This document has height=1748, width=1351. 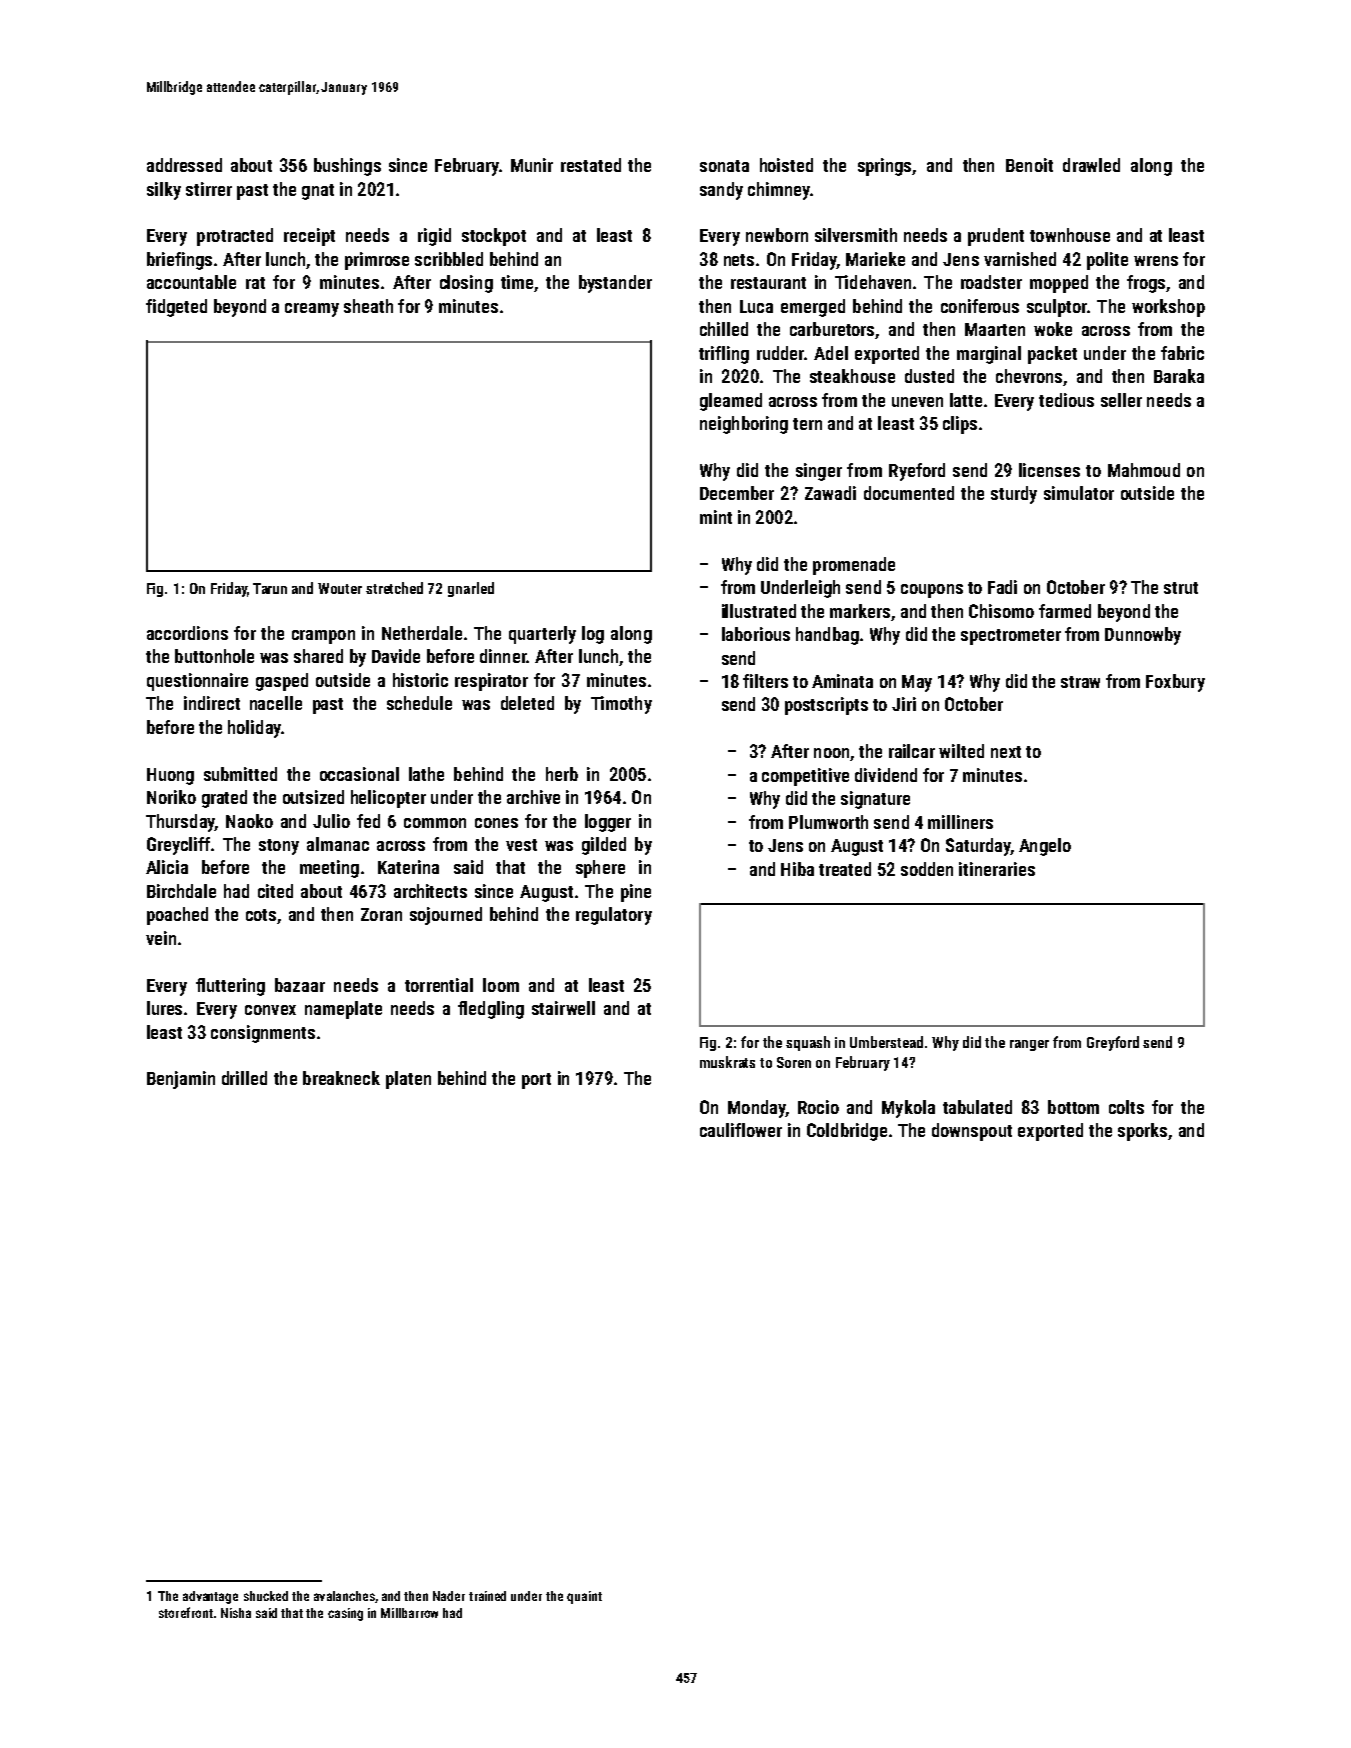 I want to click on Tarun, so click(x=270, y=588).
